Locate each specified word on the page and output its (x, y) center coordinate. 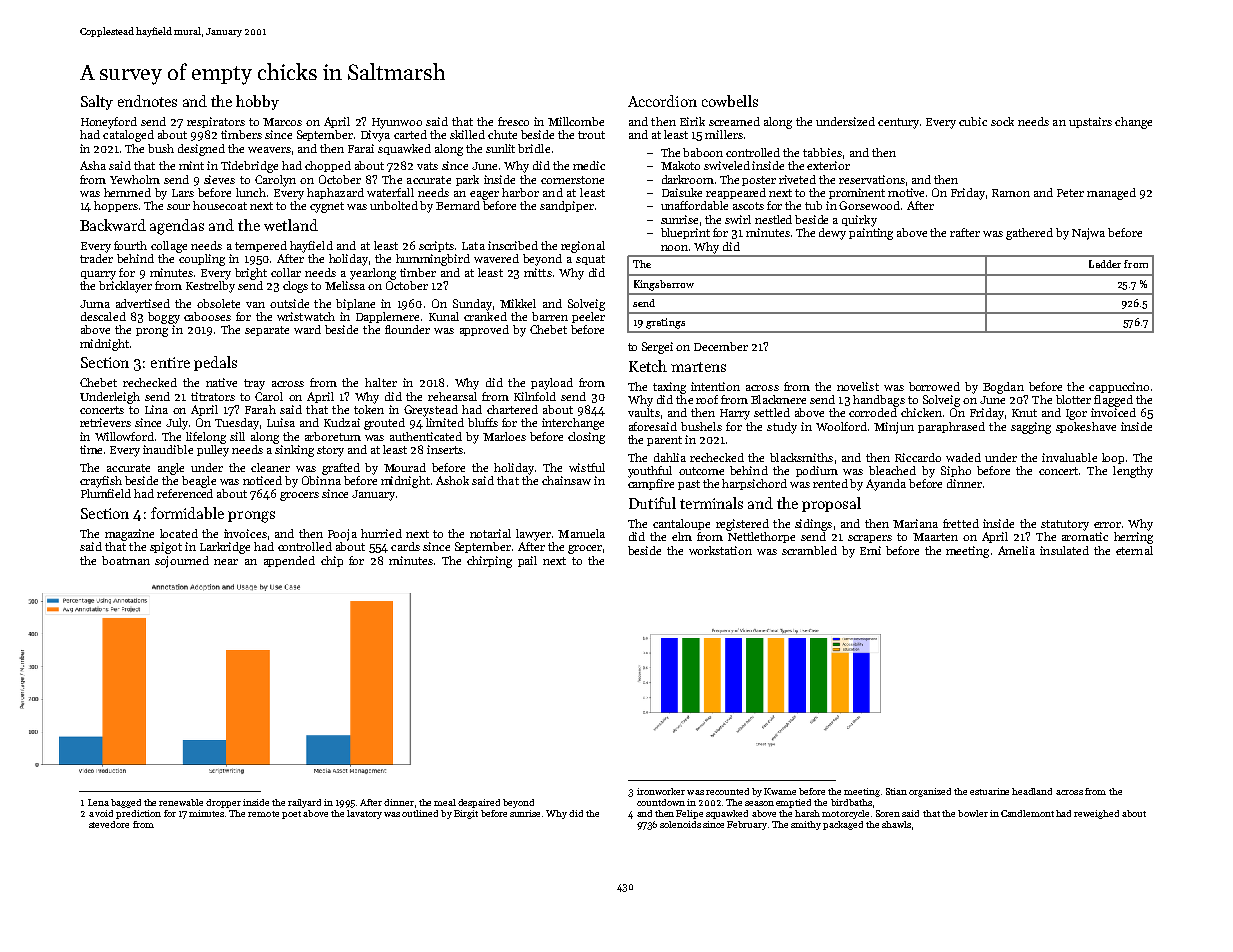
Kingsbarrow (664, 285)
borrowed (934, 386)
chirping (489, 562)
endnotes (147, 101)
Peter (1070, 193)
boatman (126, 560)
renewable (181, 802)
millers (724, 134)
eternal (1134, 550)
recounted (727, 791)
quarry (98, 275)
